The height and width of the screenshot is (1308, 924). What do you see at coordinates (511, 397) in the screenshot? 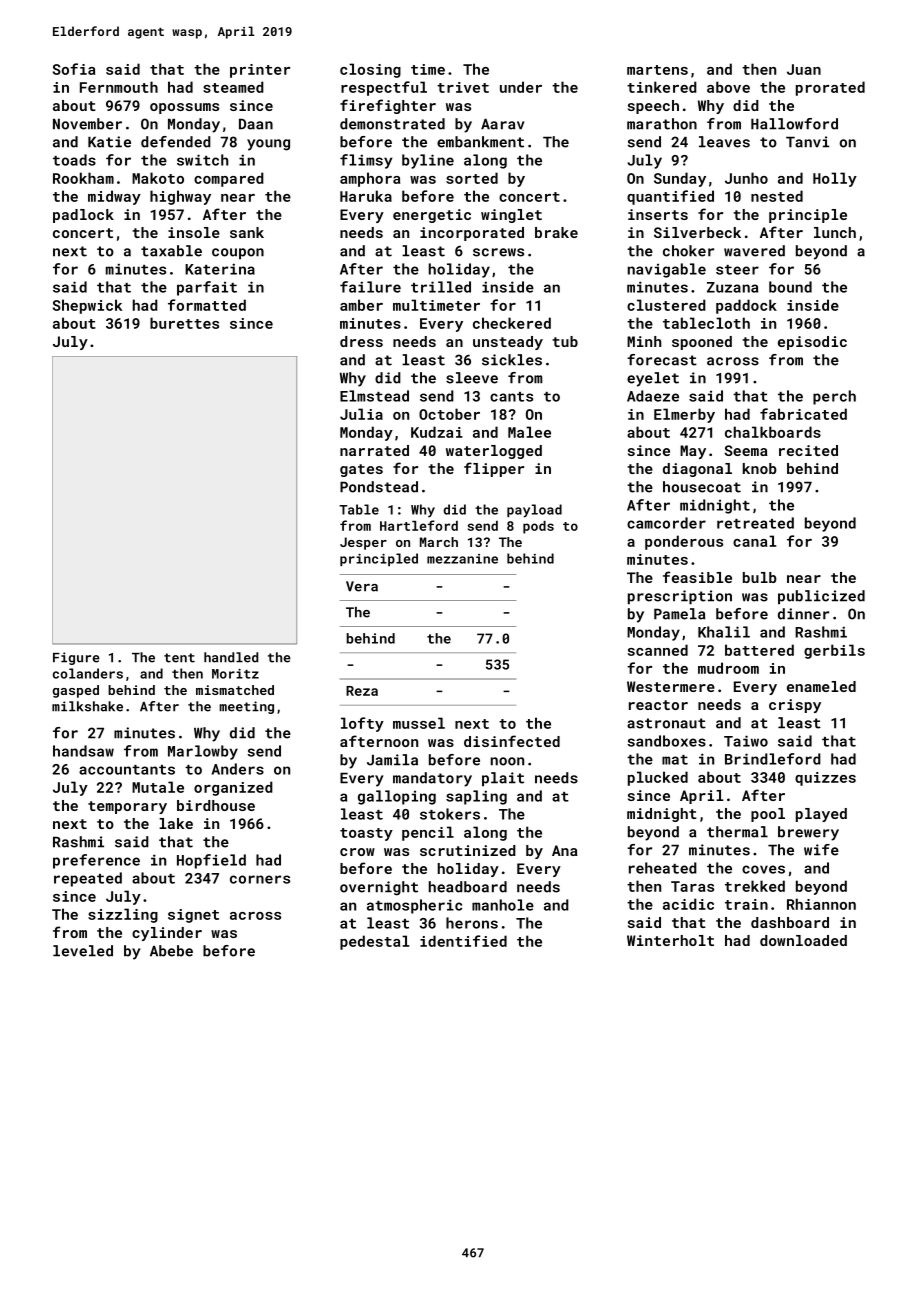
I see `cants` at bounding box center [511, 397].
